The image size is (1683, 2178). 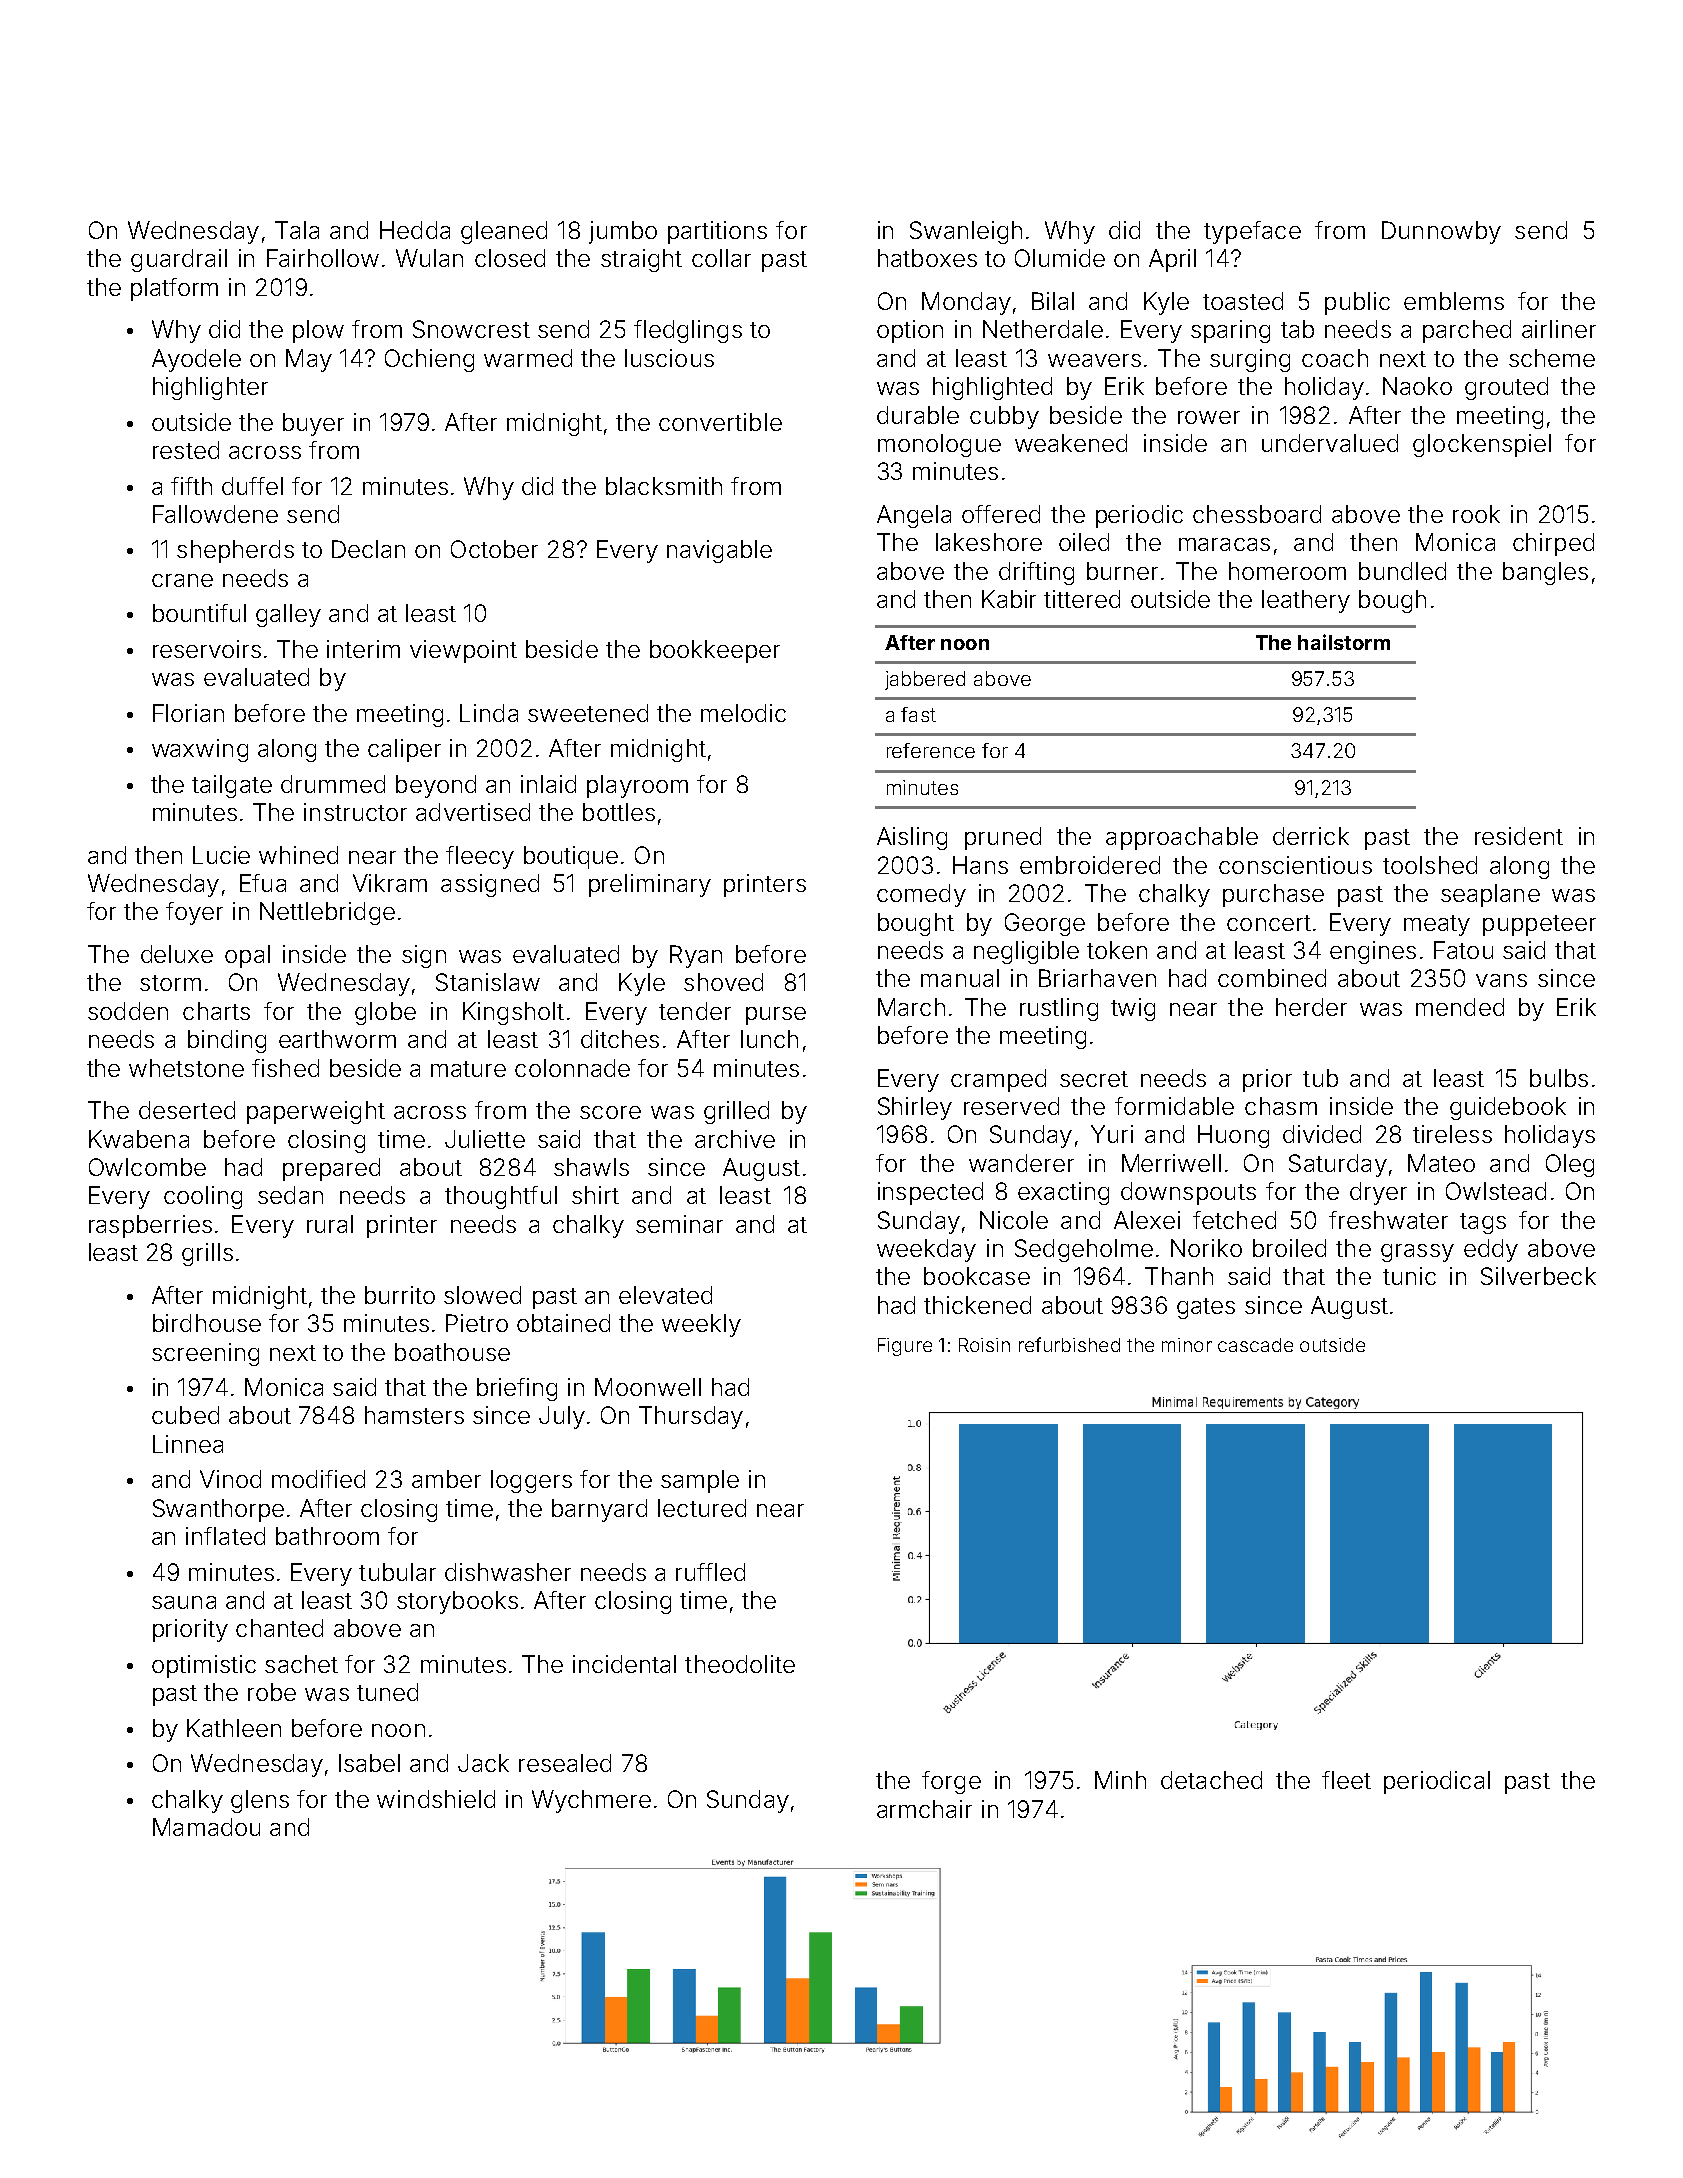 I want to click on archive, so click(x=735, y=1139).
